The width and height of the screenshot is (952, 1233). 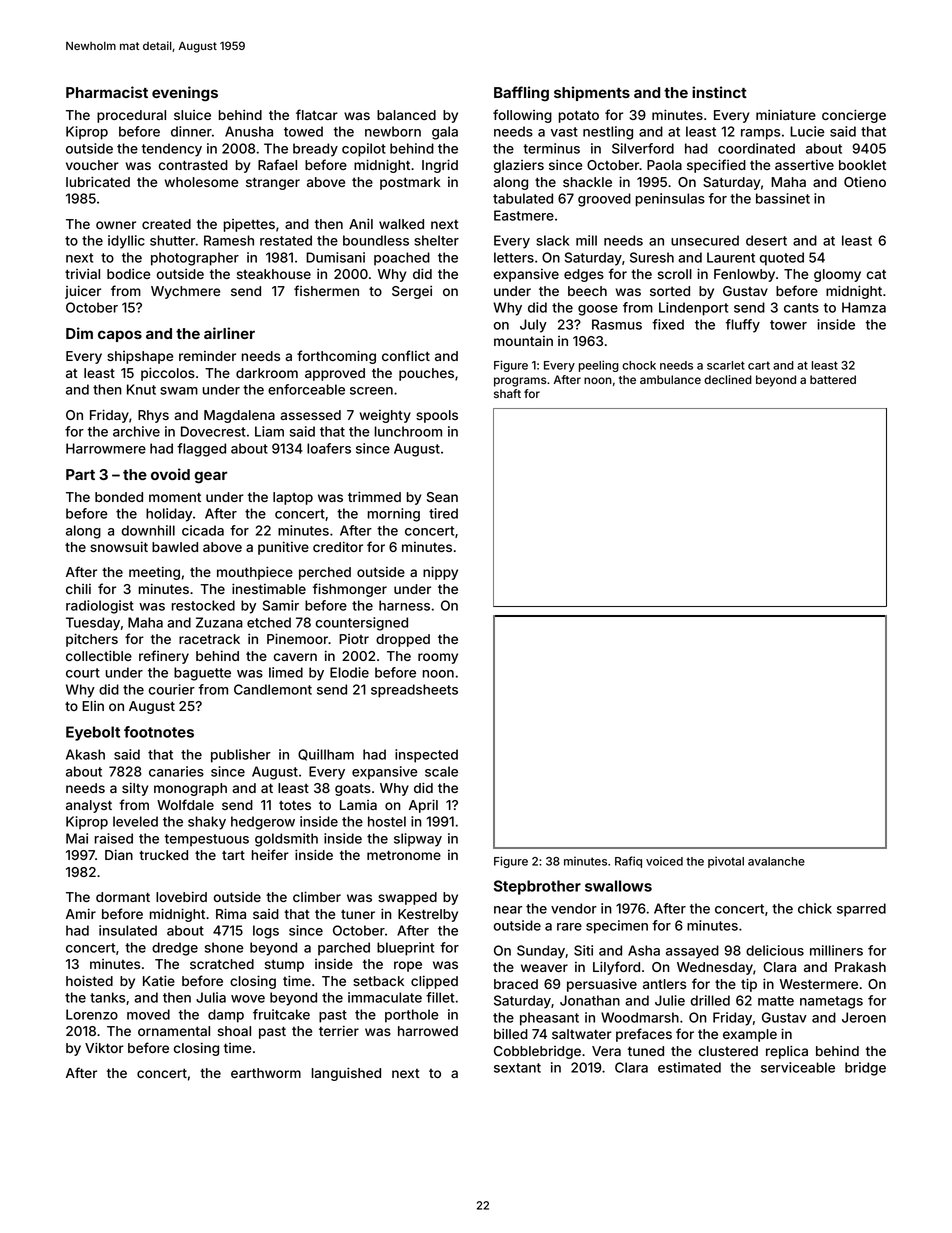 I want to click on trucked, so click(x=163, y=855).
